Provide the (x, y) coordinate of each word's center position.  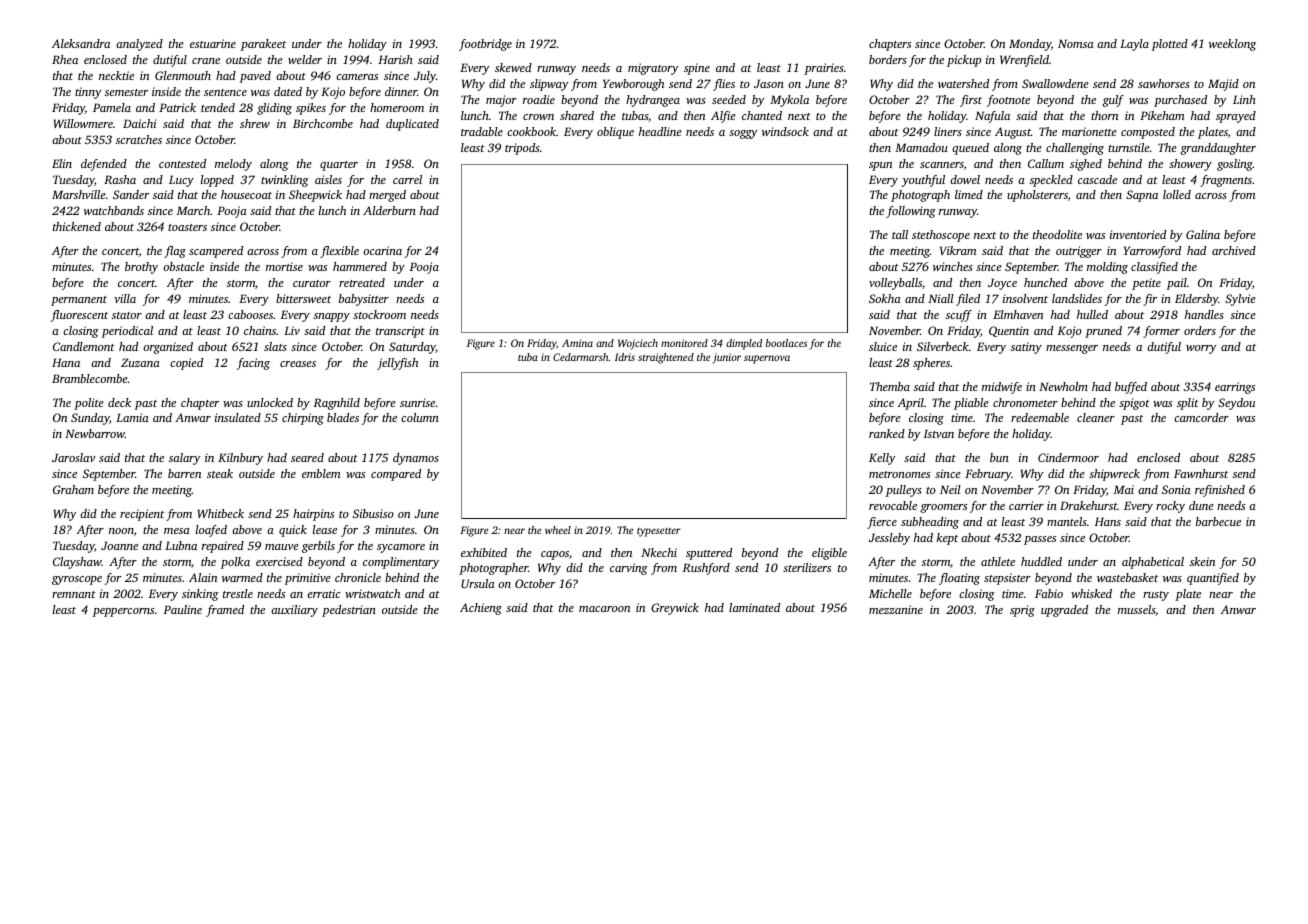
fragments (1226, 181)
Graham (73, 489)
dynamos (416, 459)
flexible (339, 252)
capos (555, 555)
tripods (522, 149)
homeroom (397, 107)
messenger (1072, 349)
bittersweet (303, 298)
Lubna (181, 545)
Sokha (885, 298)
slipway (549, 85)
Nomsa (1076, 43)
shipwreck (1114, 475)
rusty (1156, 596)
